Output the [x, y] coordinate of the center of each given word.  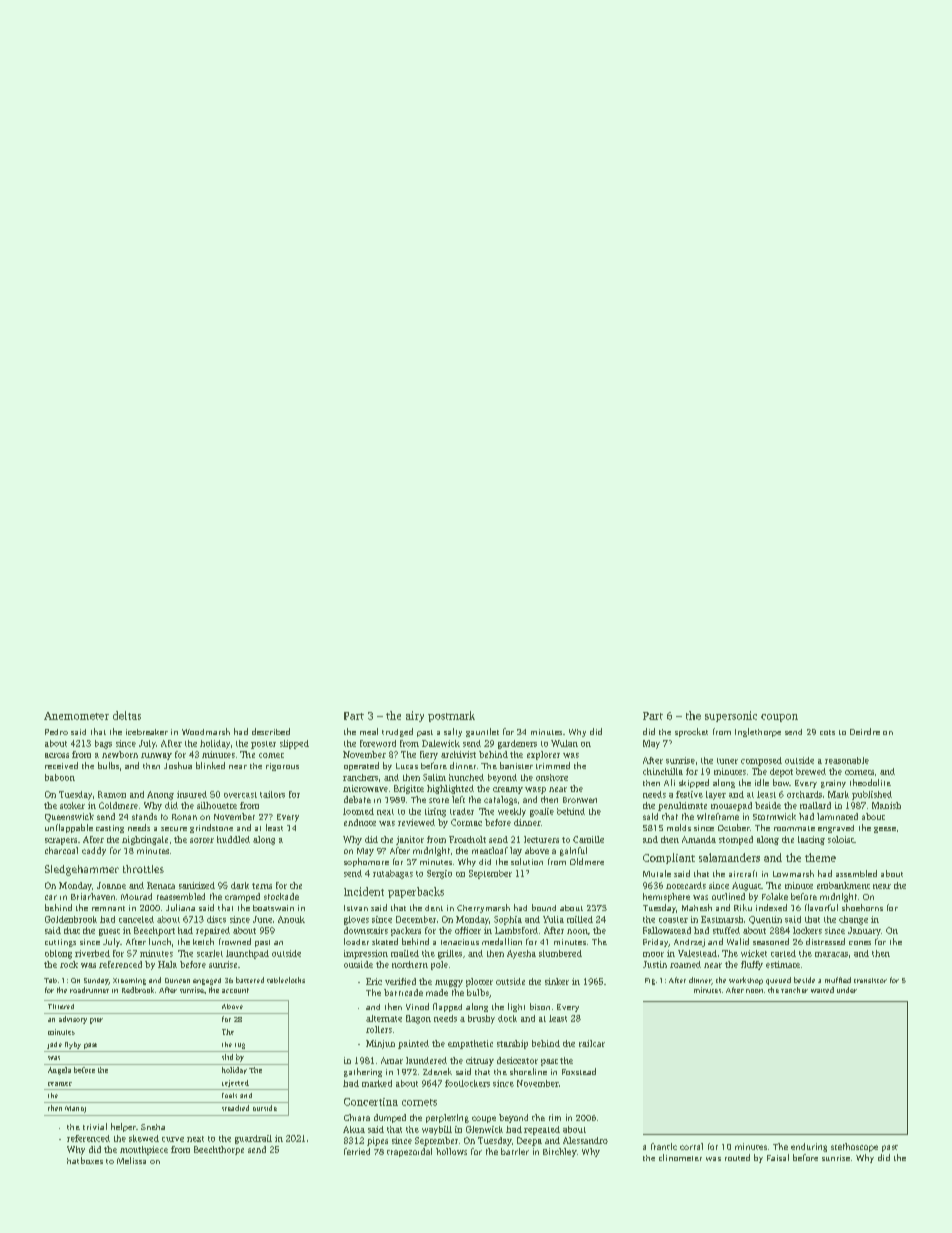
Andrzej [689, 943]
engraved [836, 829]
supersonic [731, 716]
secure [174, 829]
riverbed [92, 953]
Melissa [131, 1160]
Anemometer [76, 716]
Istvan [356, 908]
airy [415, 716]
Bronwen [580, 800]
